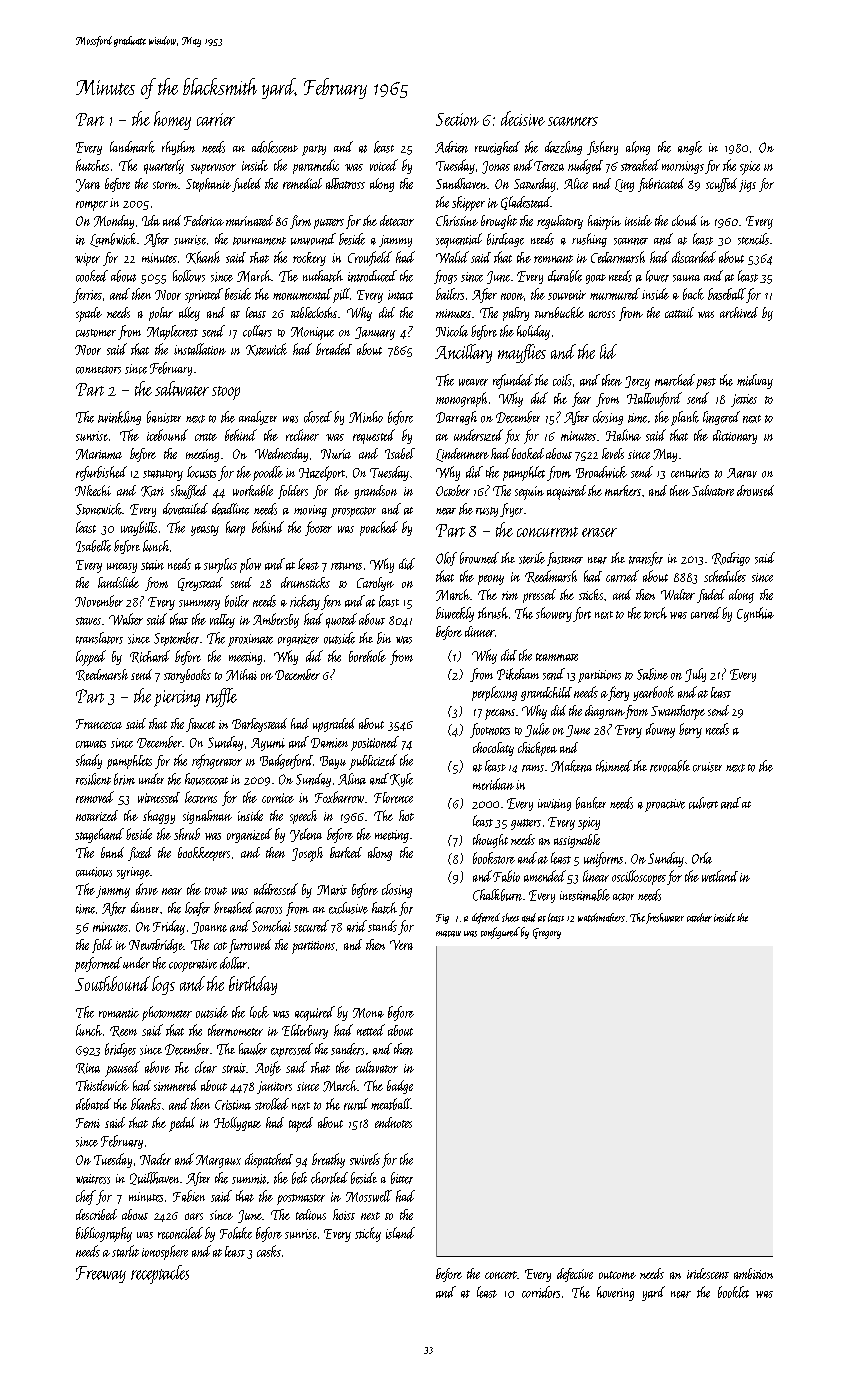 This image has width=849, height=1400. I want to click on borehole, so click(367, 656).
